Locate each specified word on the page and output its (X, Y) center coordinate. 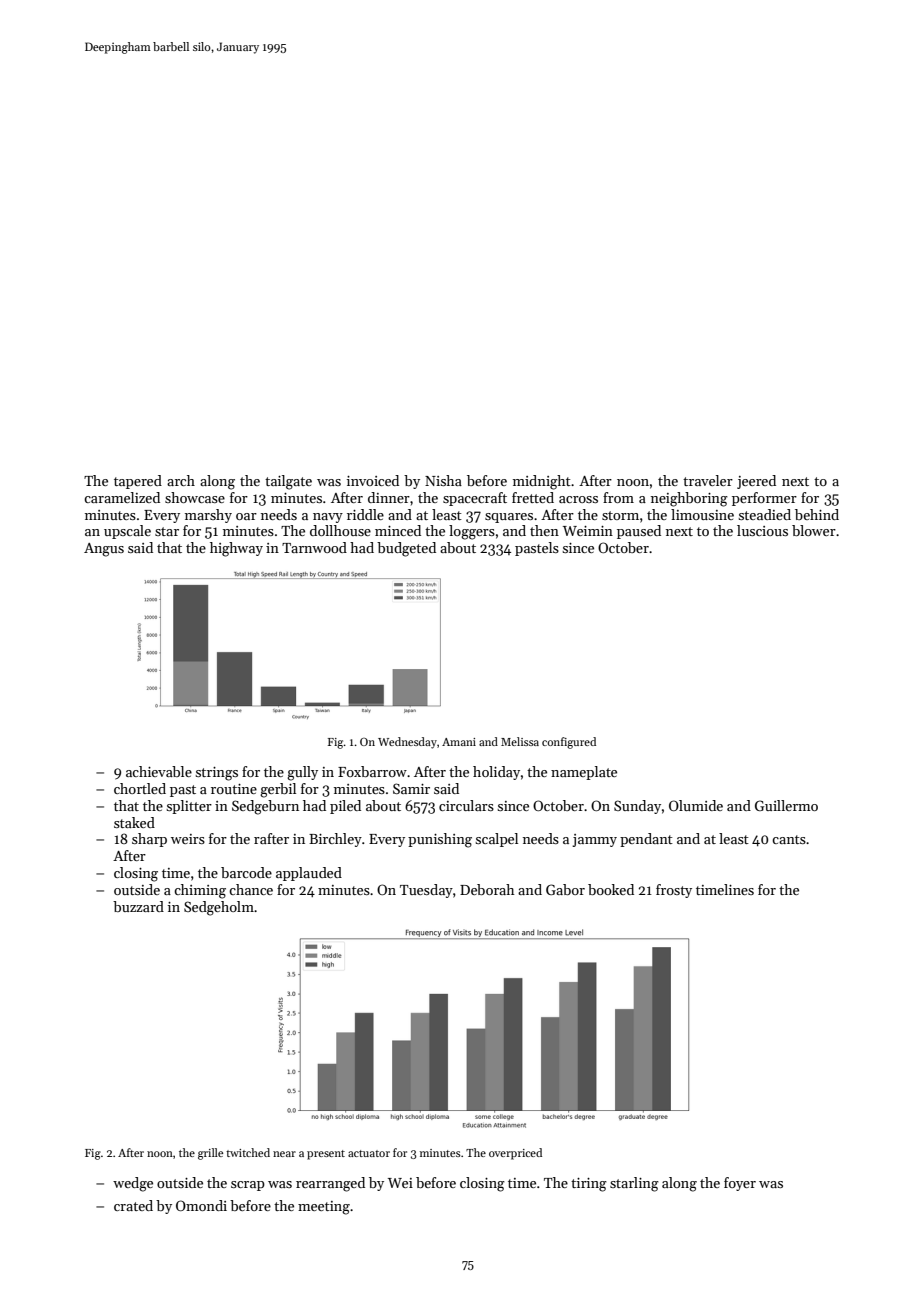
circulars (466, 805)
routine (234, 789)
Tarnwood (314, 547)
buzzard (138, 906)
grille (210, 1154)
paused (639, 532)
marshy (208, 516)
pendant (646, 840)
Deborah (487, 889)
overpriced (515, 1154)
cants (789, 839)
